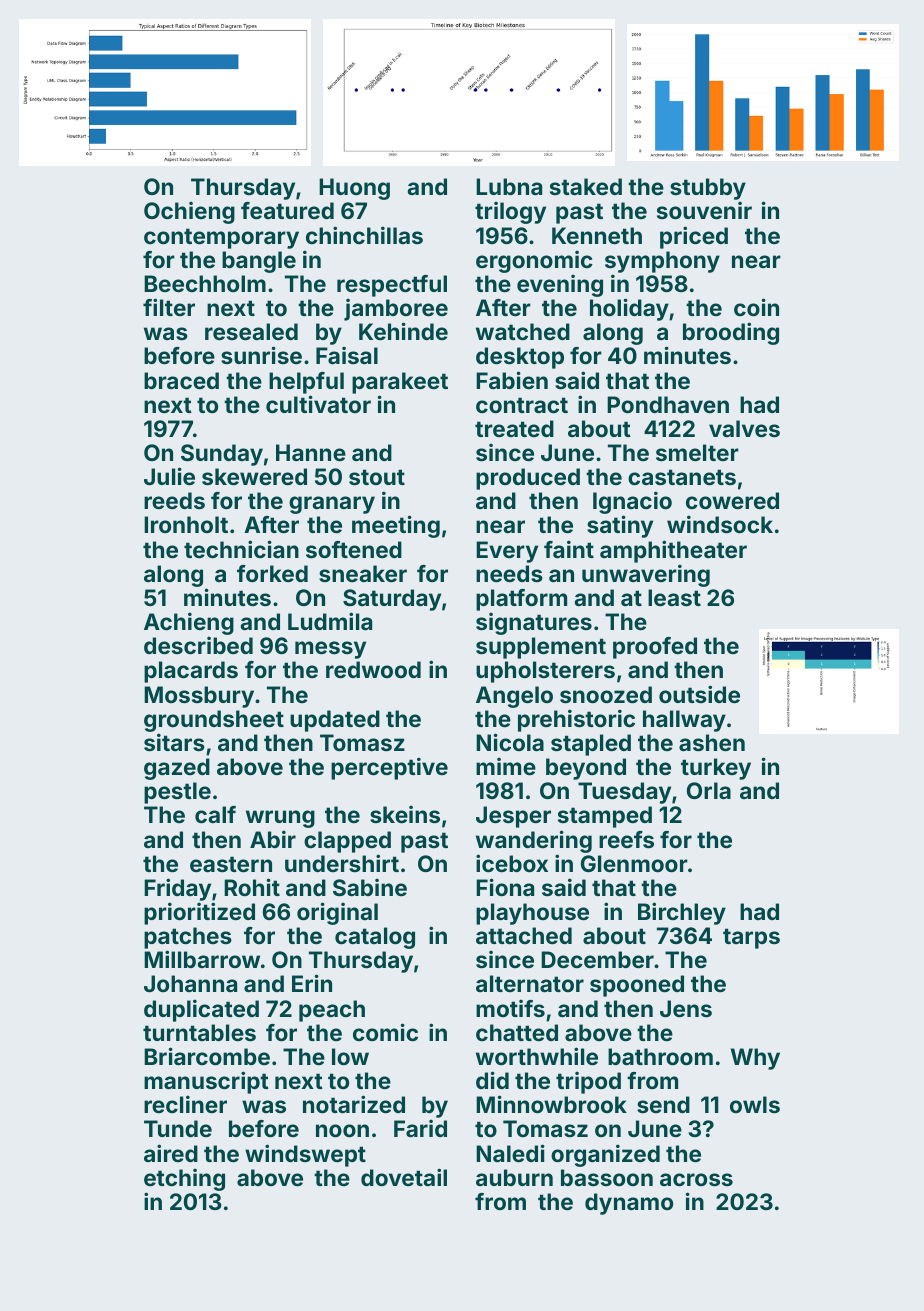  Describe the element at coordinates (755, 1059) in the screenshot. I see `Why` at that location.
